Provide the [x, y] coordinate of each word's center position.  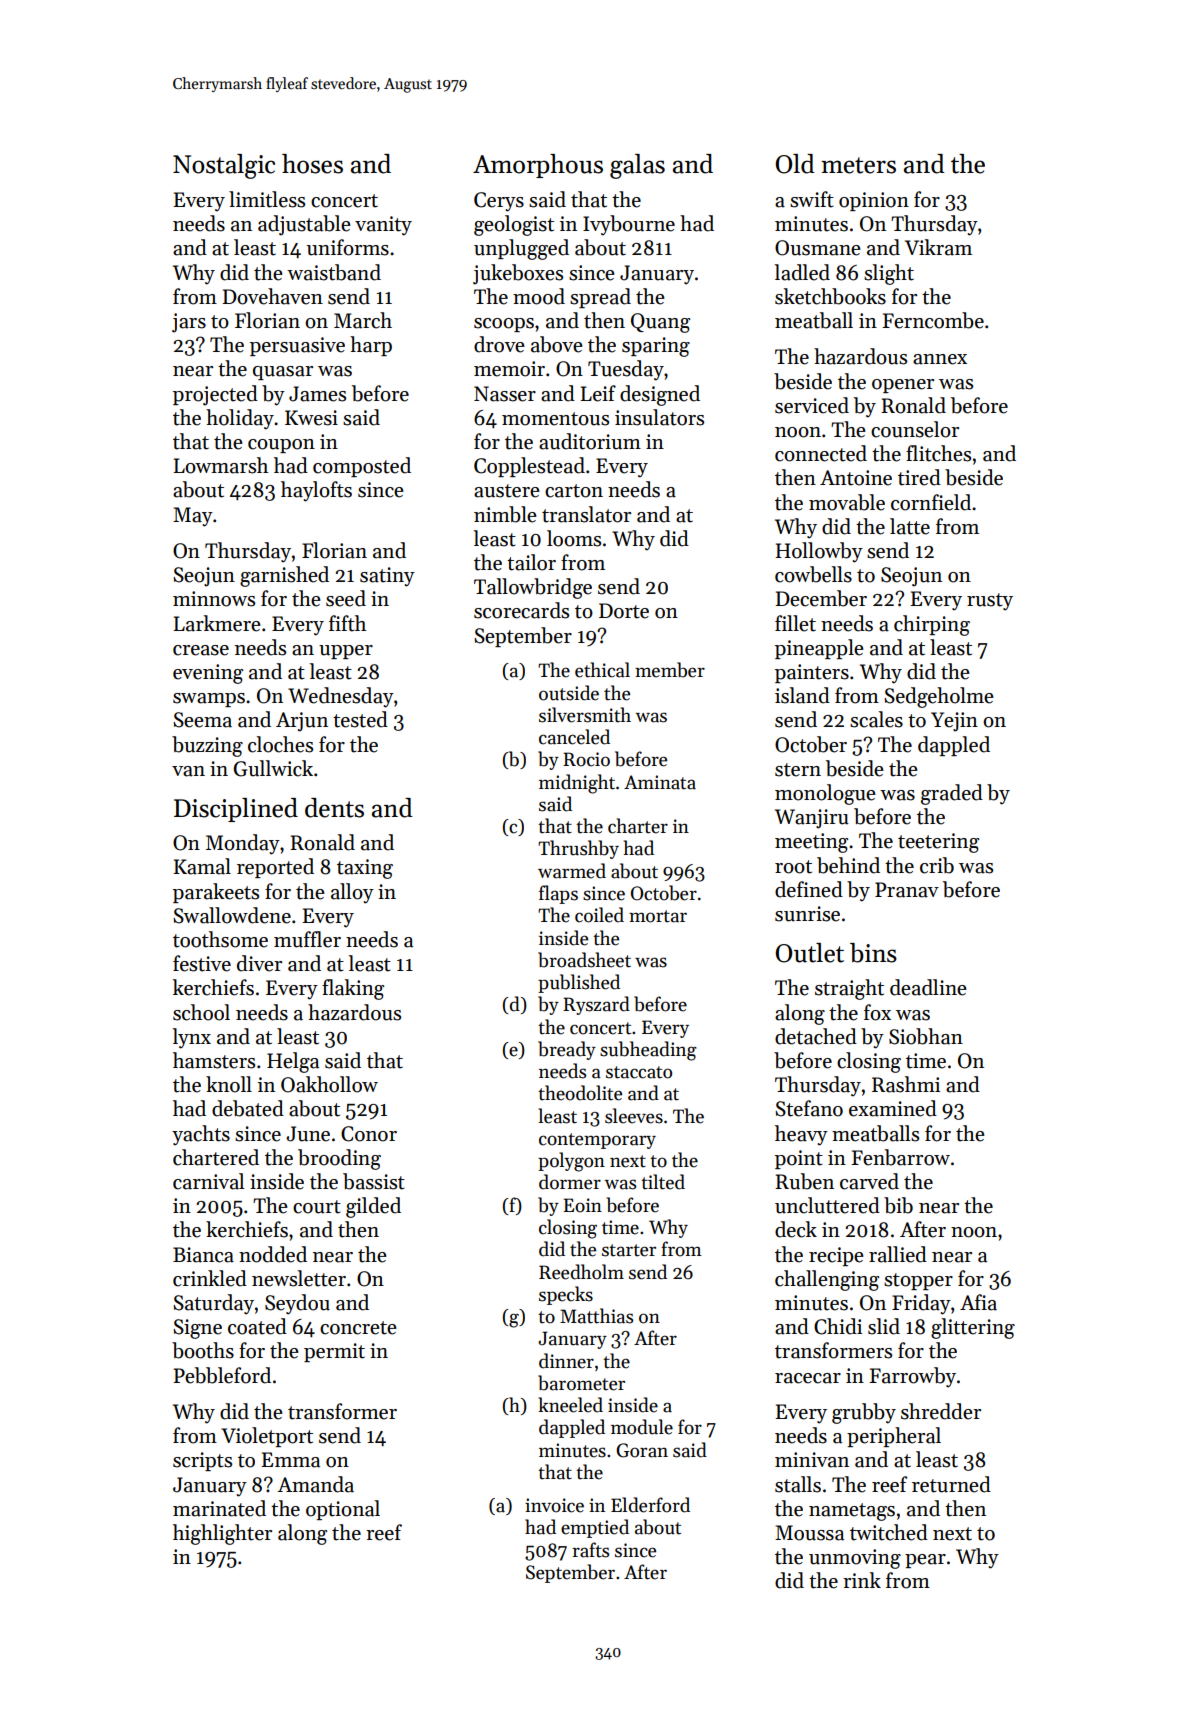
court [317, 1207]
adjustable [304, 225]
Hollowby [819, 552]
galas [637, 166]
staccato [639, 1072]
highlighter [222, 1534]
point [799, 1159]
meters [858, 165]
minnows [214, 599]
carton [574, 491]
